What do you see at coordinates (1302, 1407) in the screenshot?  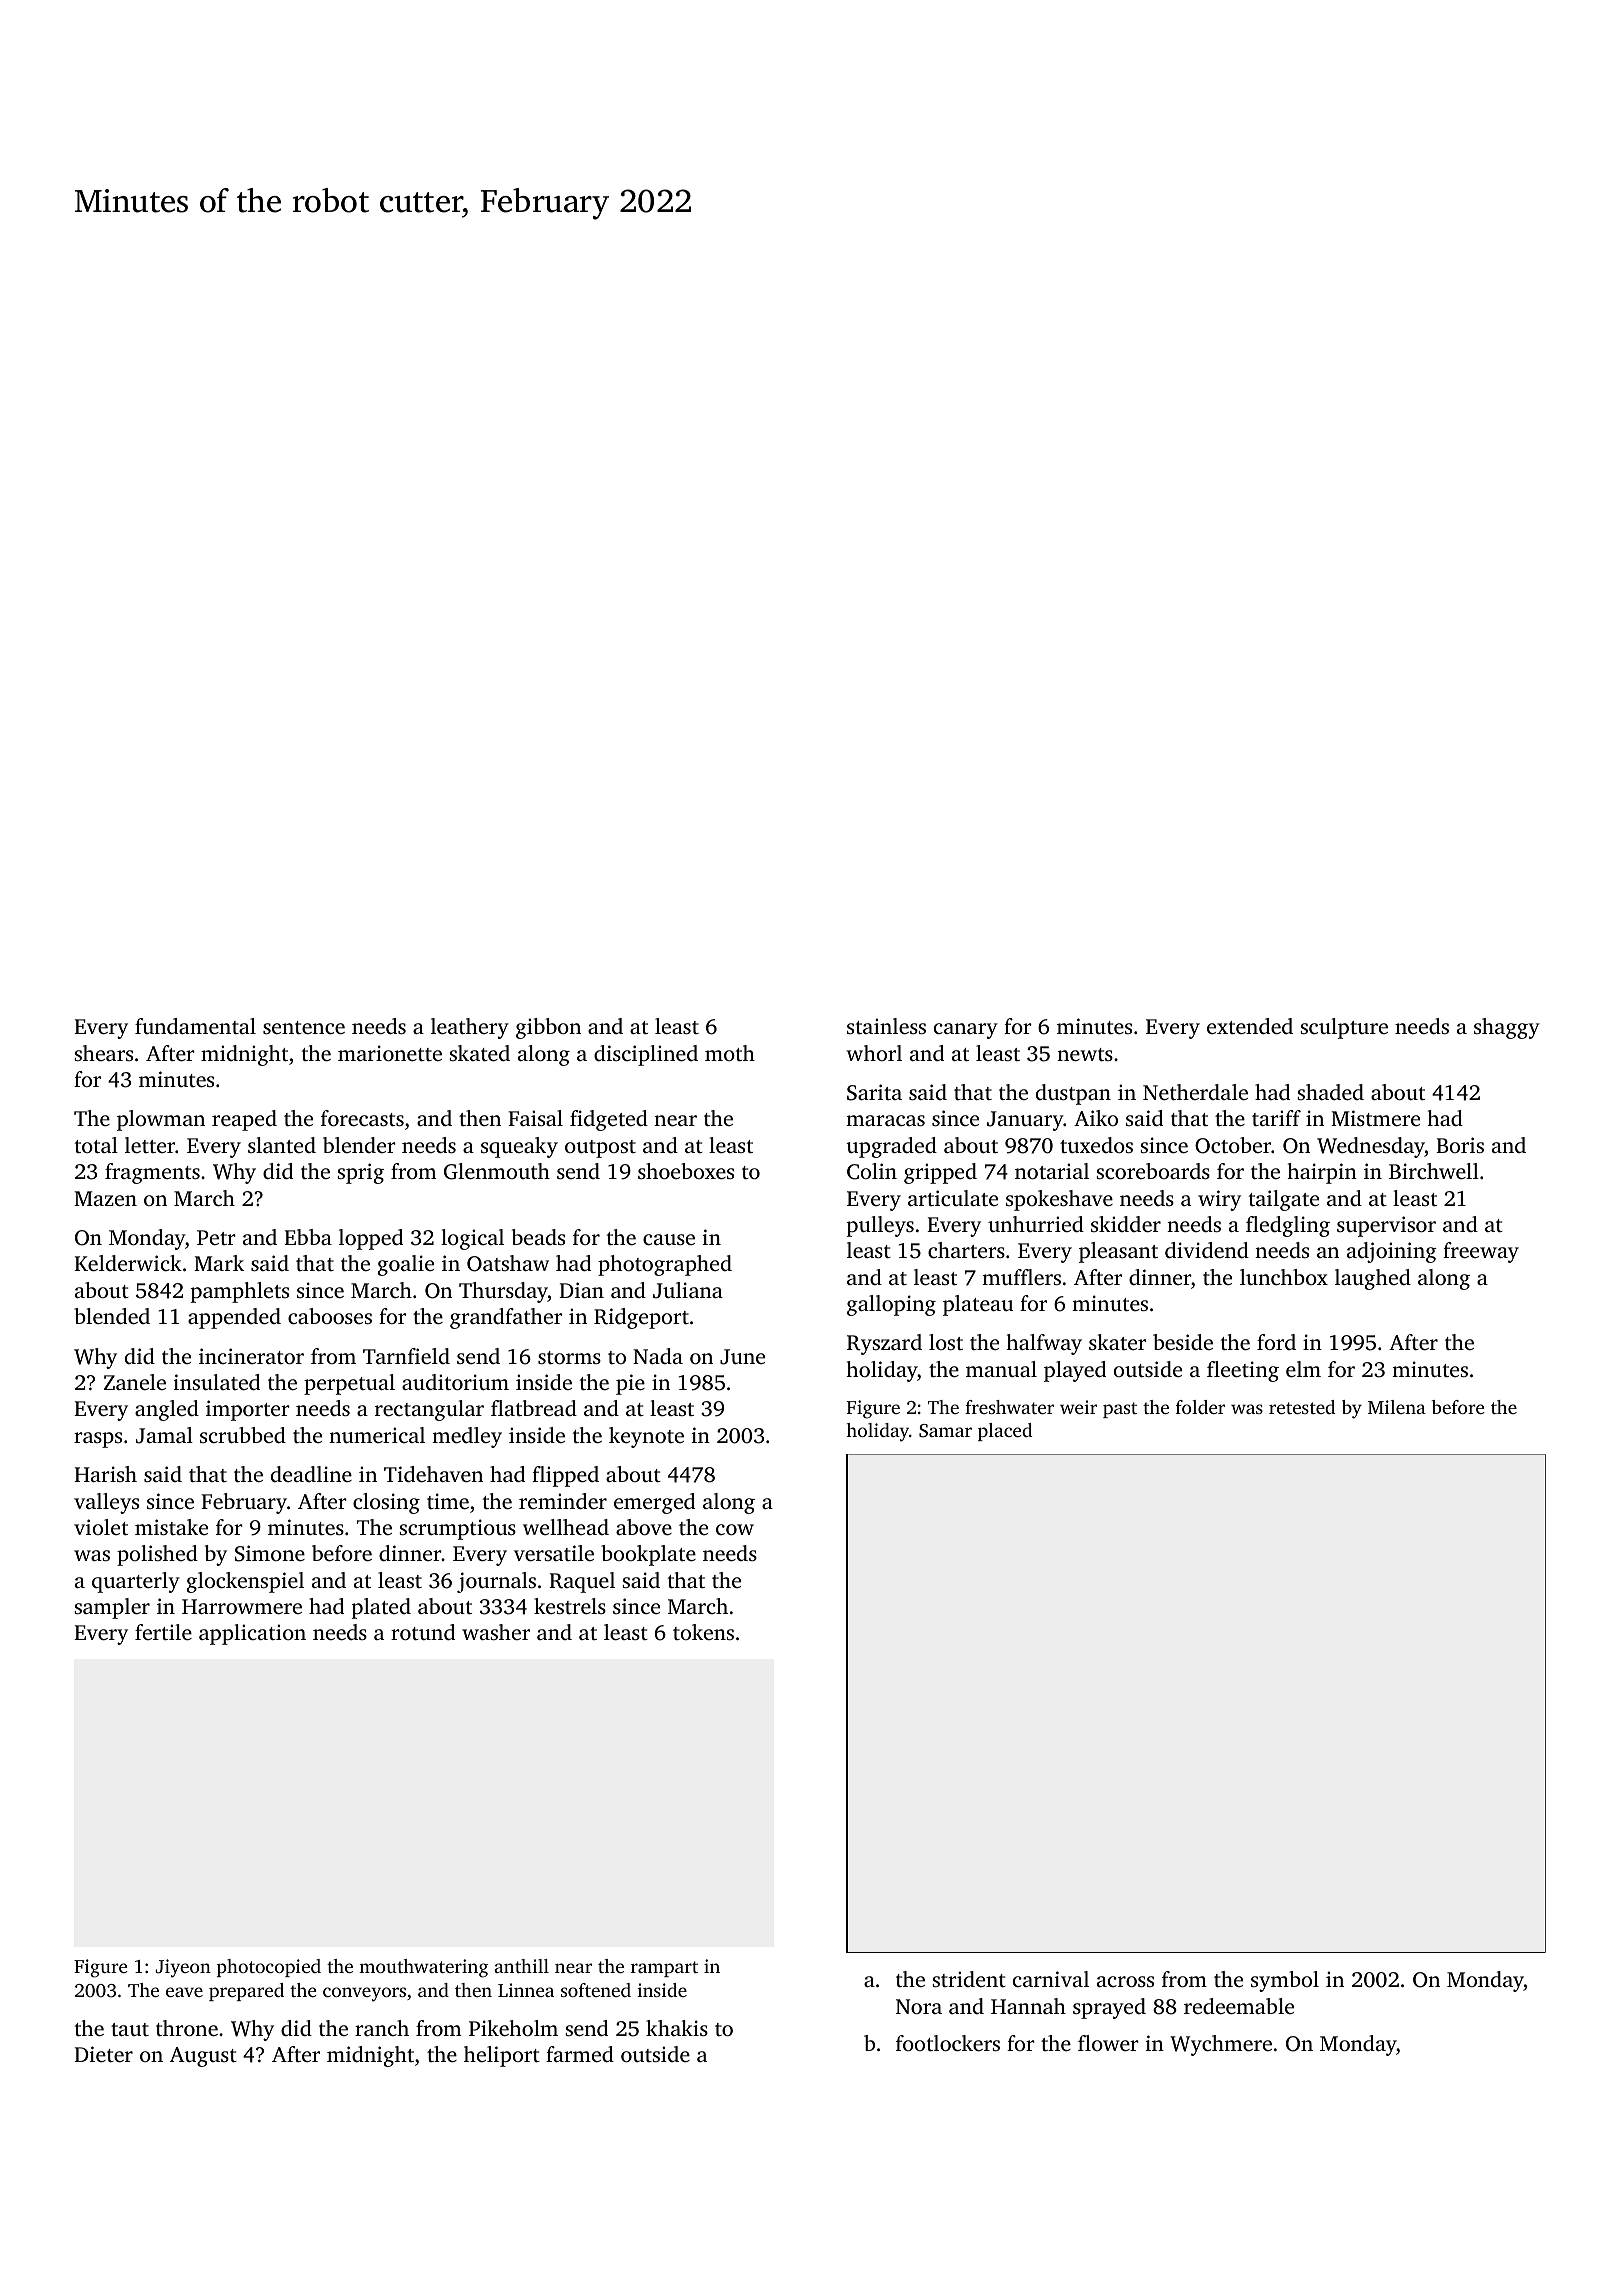 I see `retested` at bounding box center [1302, 1407].
